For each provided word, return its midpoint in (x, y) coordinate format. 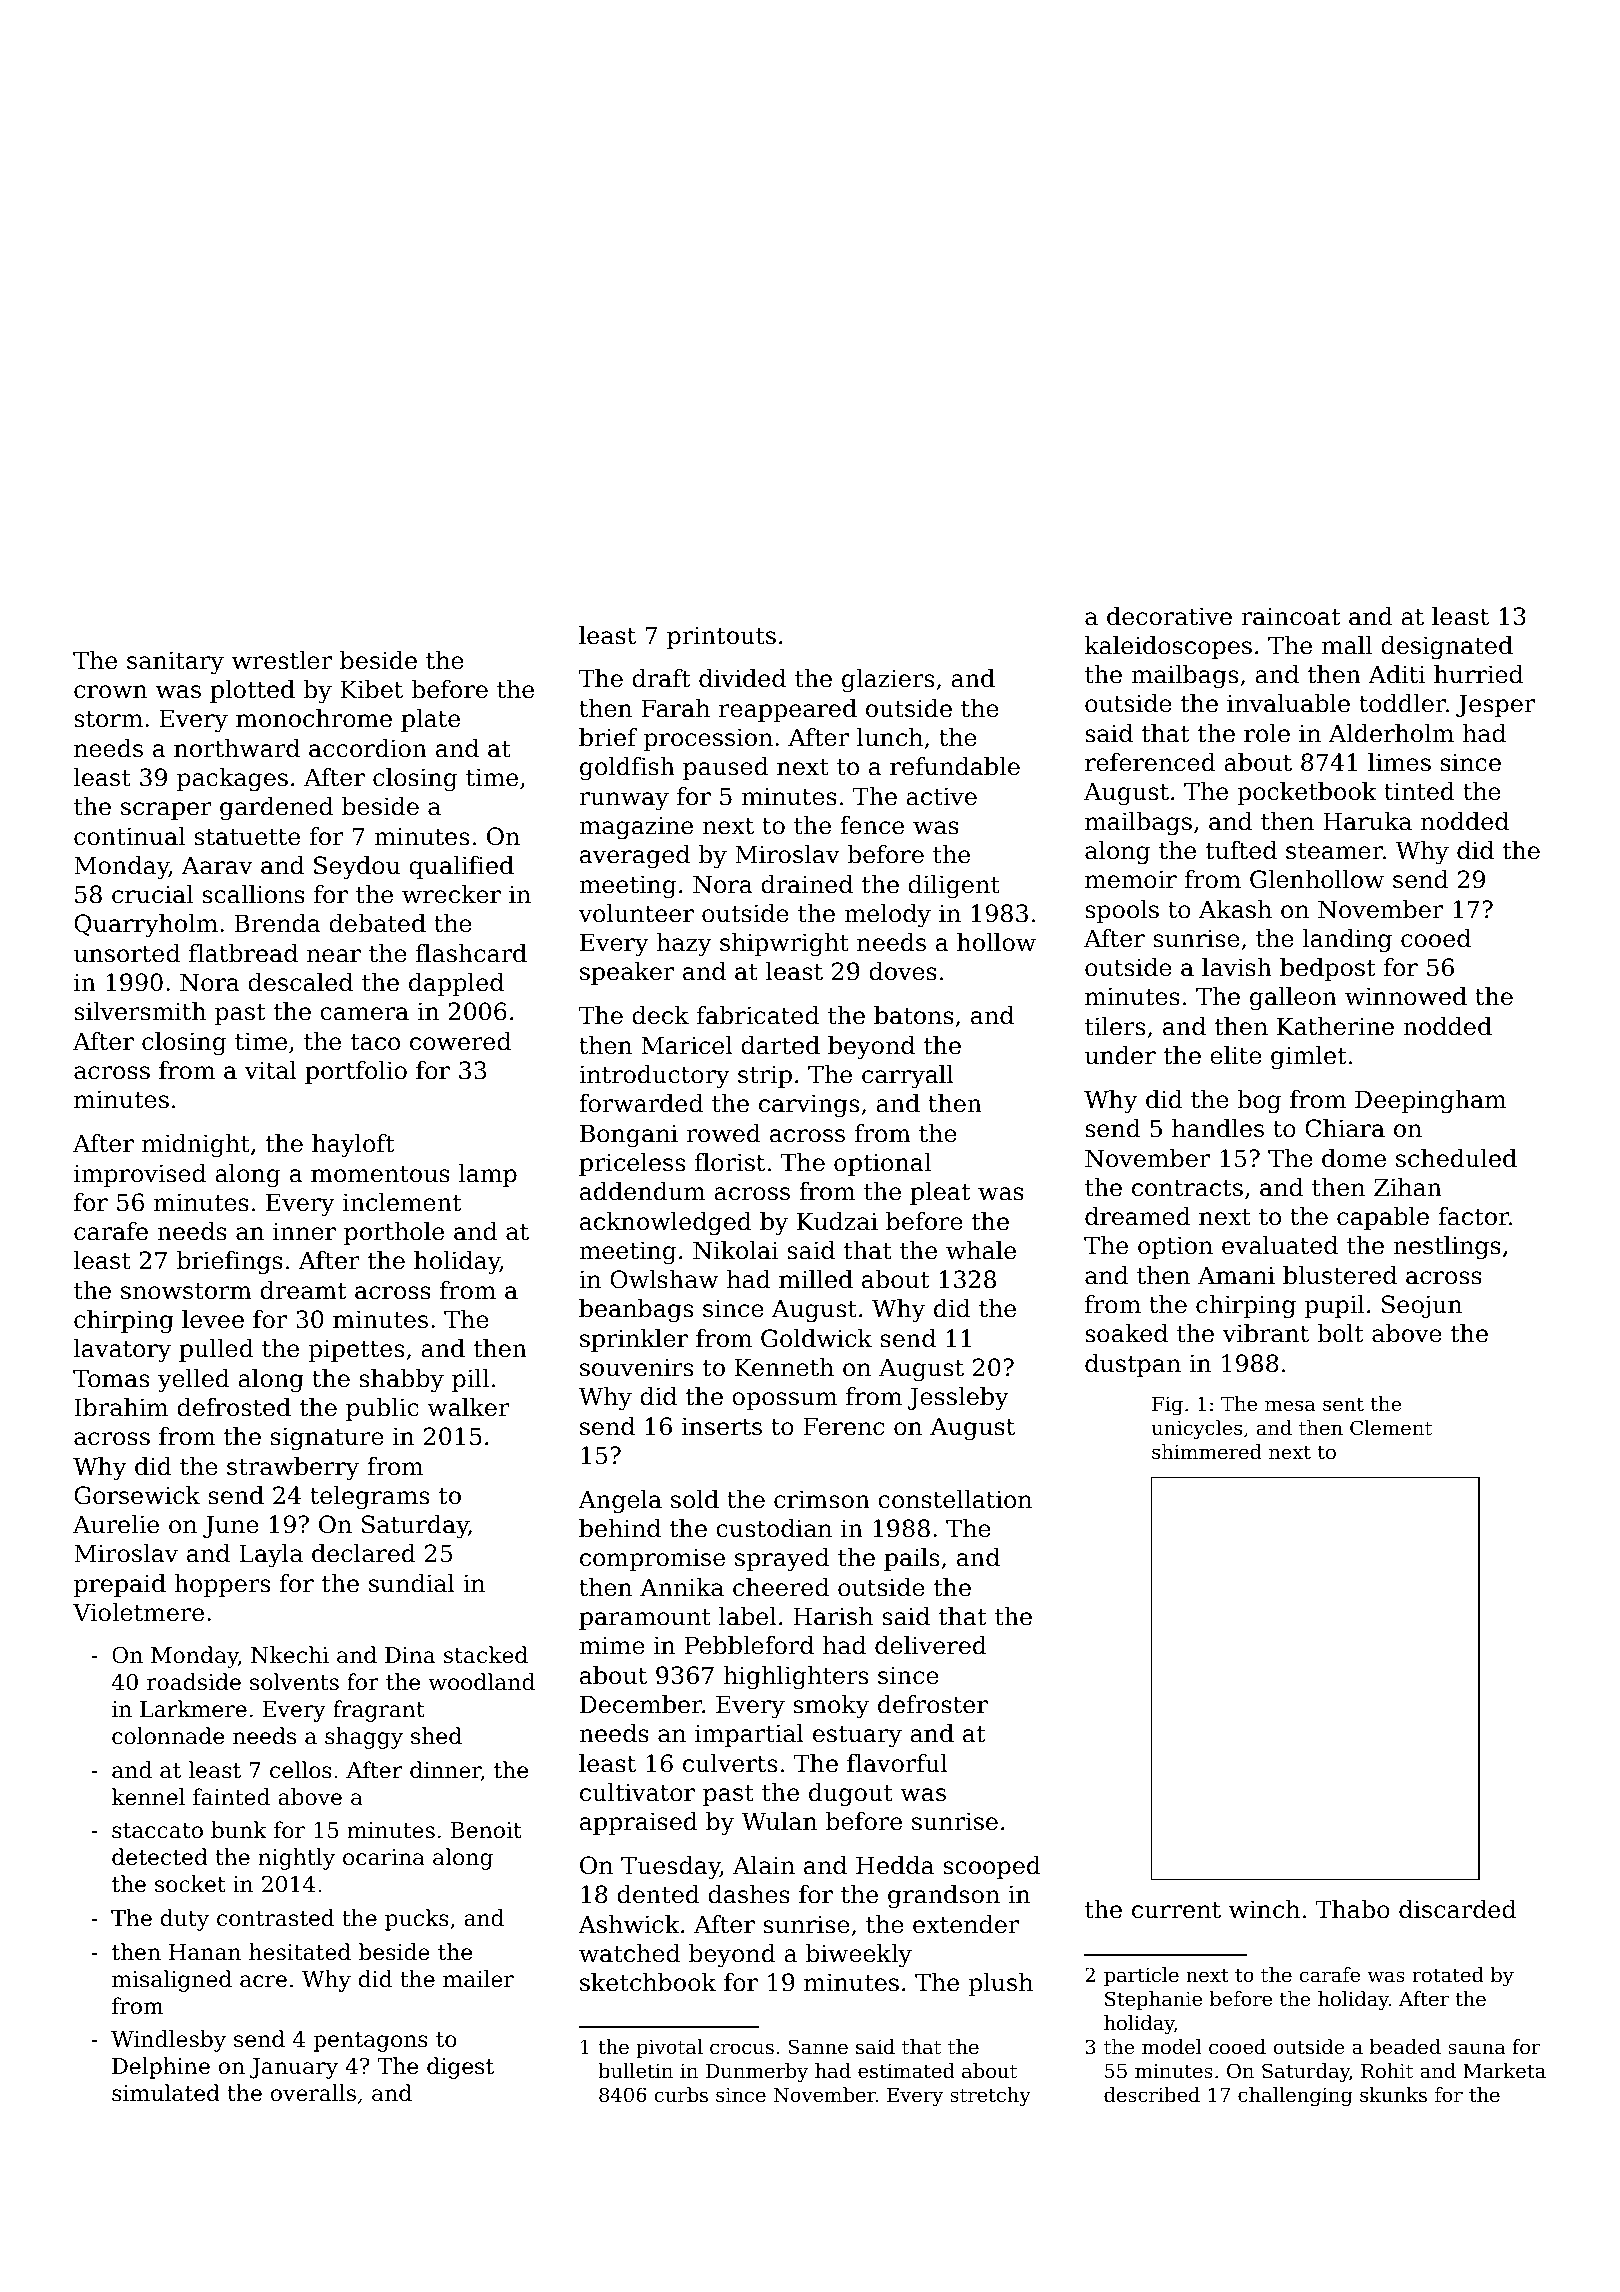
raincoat (1291, 616)
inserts (722, 1426)
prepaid (120, 1585)
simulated (166, 2093)
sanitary (175, 663)
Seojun (1422, 1307)
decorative (1169, 616)
